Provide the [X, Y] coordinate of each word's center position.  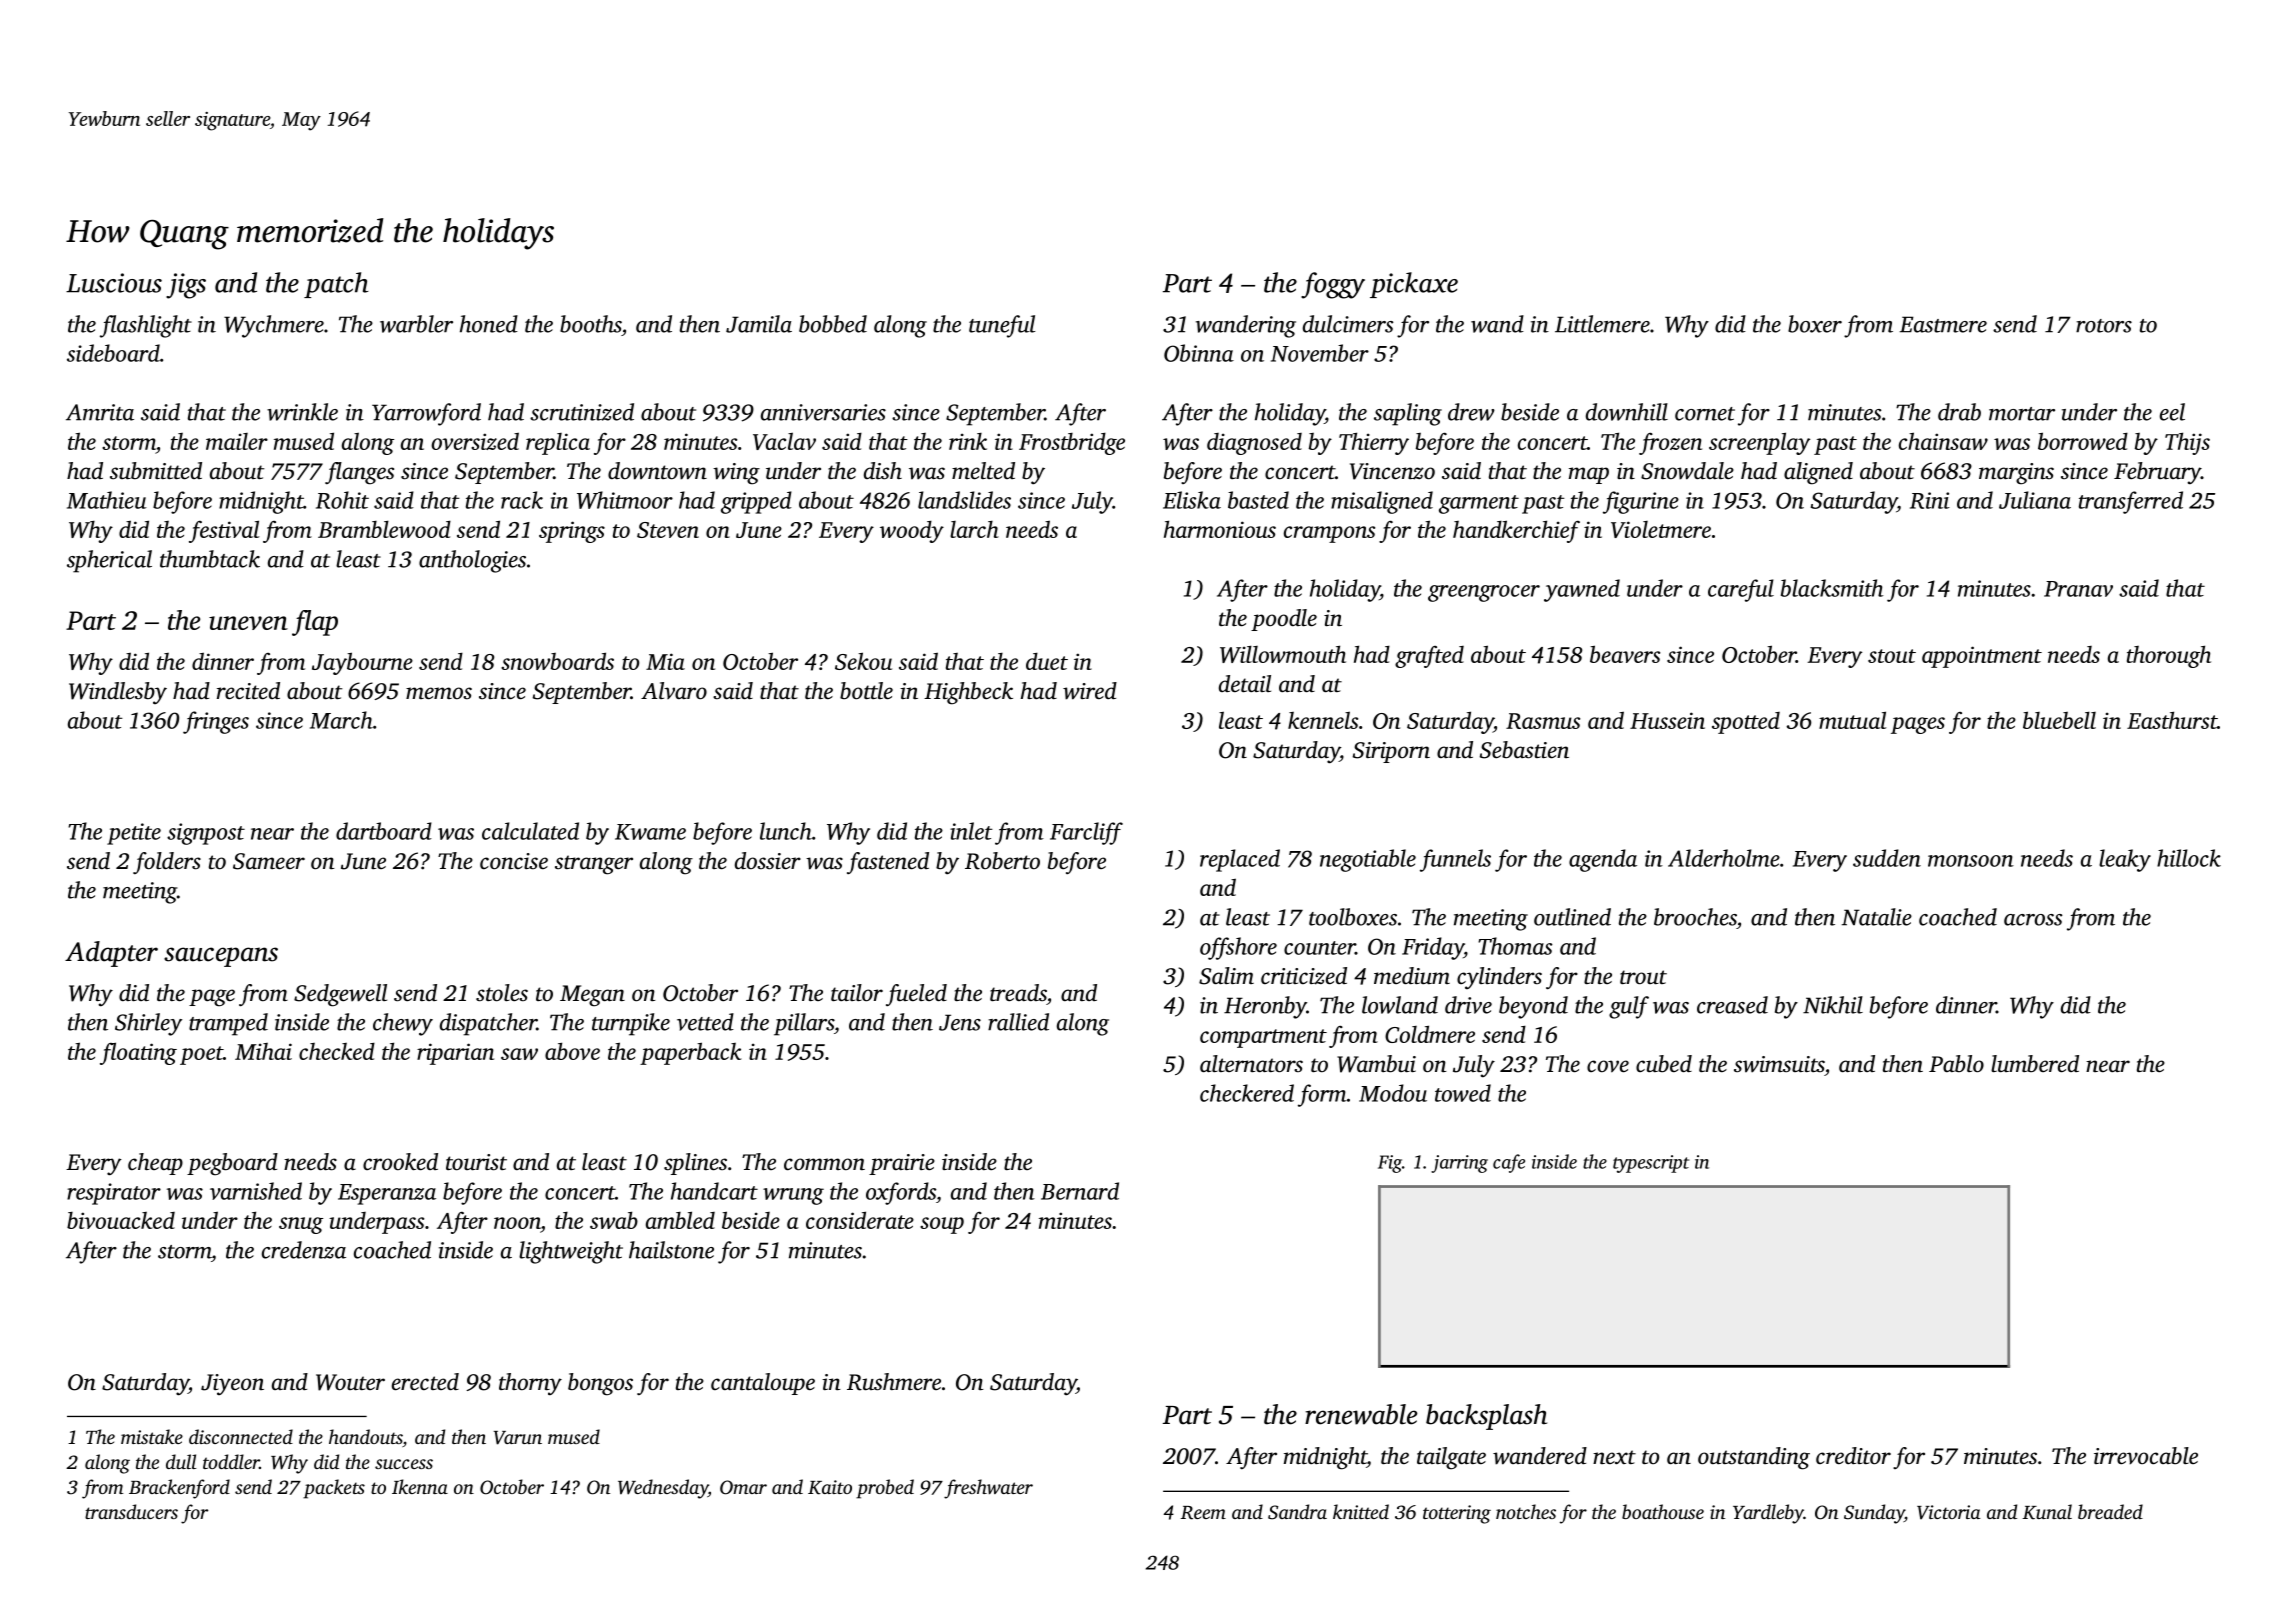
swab [614, 1220]
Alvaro [674, 691]
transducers [131, 1511]
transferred [2131, 502]
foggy [1333, 285]
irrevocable [2146, 1456]
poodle [1284, 620]
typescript [1651, 1164]
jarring [1459, 1164]
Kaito [830, 1487]
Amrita [100, 412]
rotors [2104, 326]
